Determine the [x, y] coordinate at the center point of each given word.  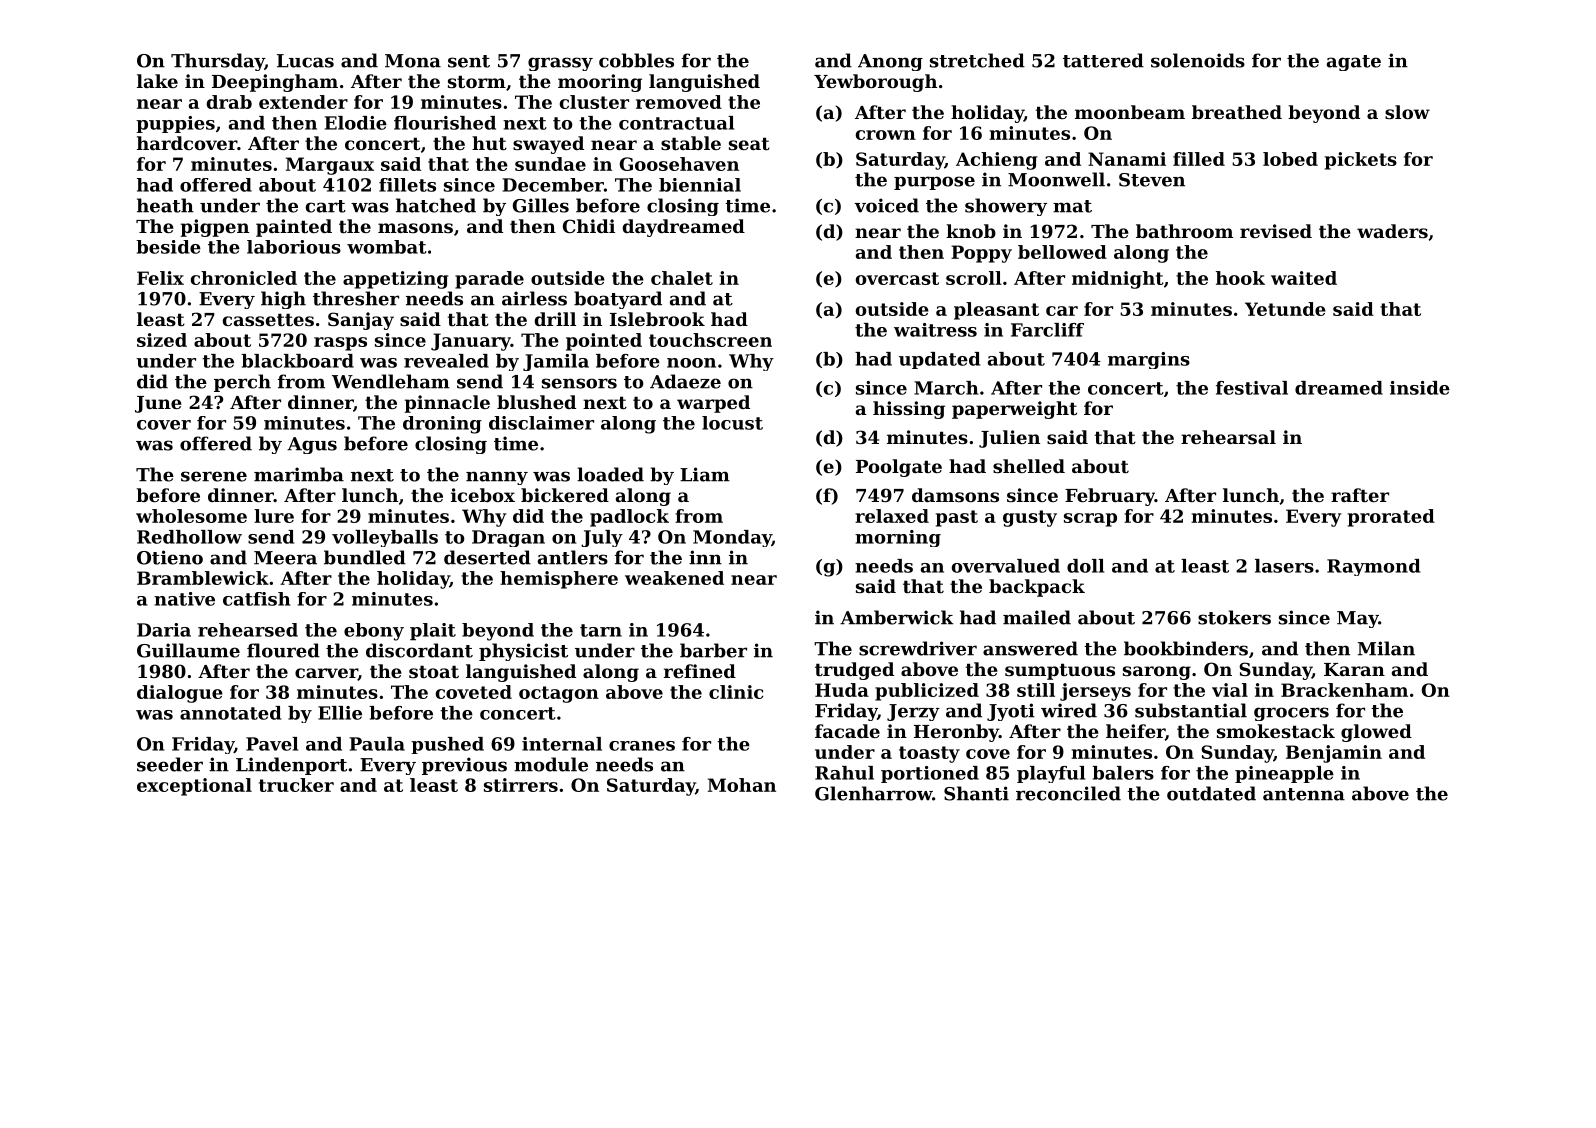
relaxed [892, 516]
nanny [497, 478]
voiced [886, 205]
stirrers [521, 785]
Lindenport [291, 766]
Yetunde [1285, 309]
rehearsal [1228, 437]
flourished [445, 123]
